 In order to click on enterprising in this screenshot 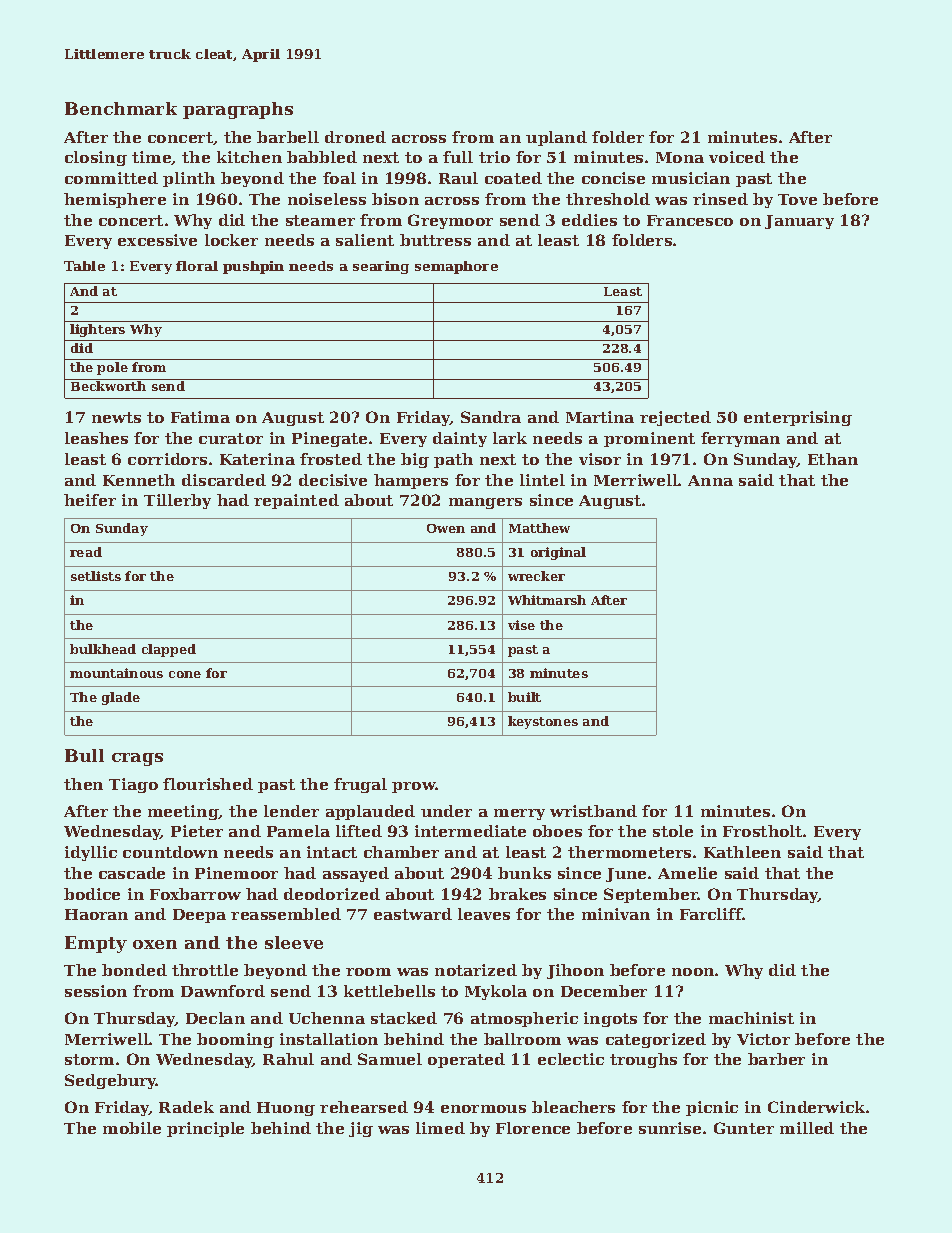, I will do `click(798, 418)`.
